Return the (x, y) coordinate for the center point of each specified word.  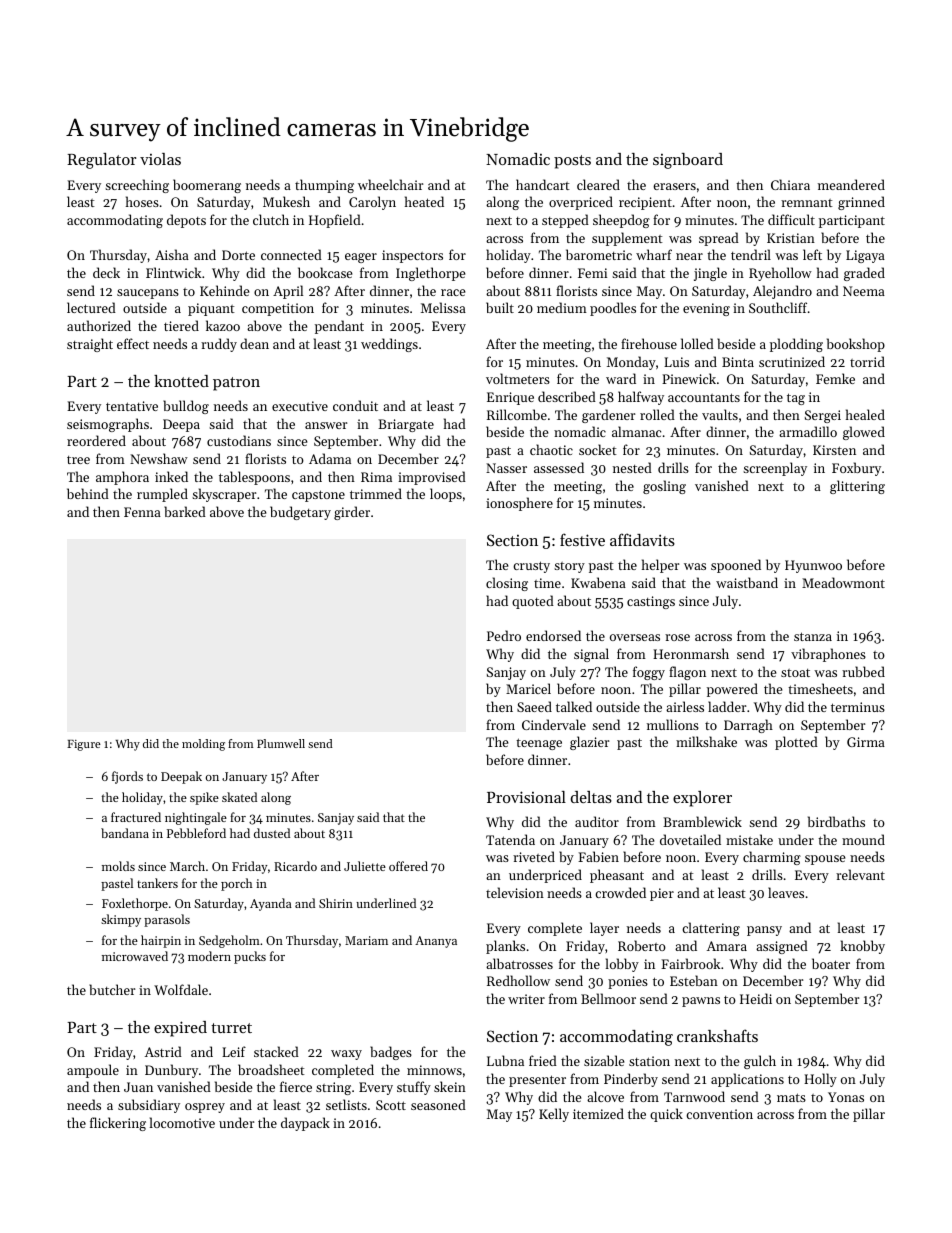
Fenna (142, 512)
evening (706, 309)
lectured (91, 307)
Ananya (436, 942)
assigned (782, 947)
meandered (851, 184)
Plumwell (281, 743)
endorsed (553, 635)
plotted (796, 743)
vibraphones (828, 655)
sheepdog (621, 221)
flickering (118, 1124)
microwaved (135, 956)
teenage (539, 744)
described (567, 396)
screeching (137, 186)
